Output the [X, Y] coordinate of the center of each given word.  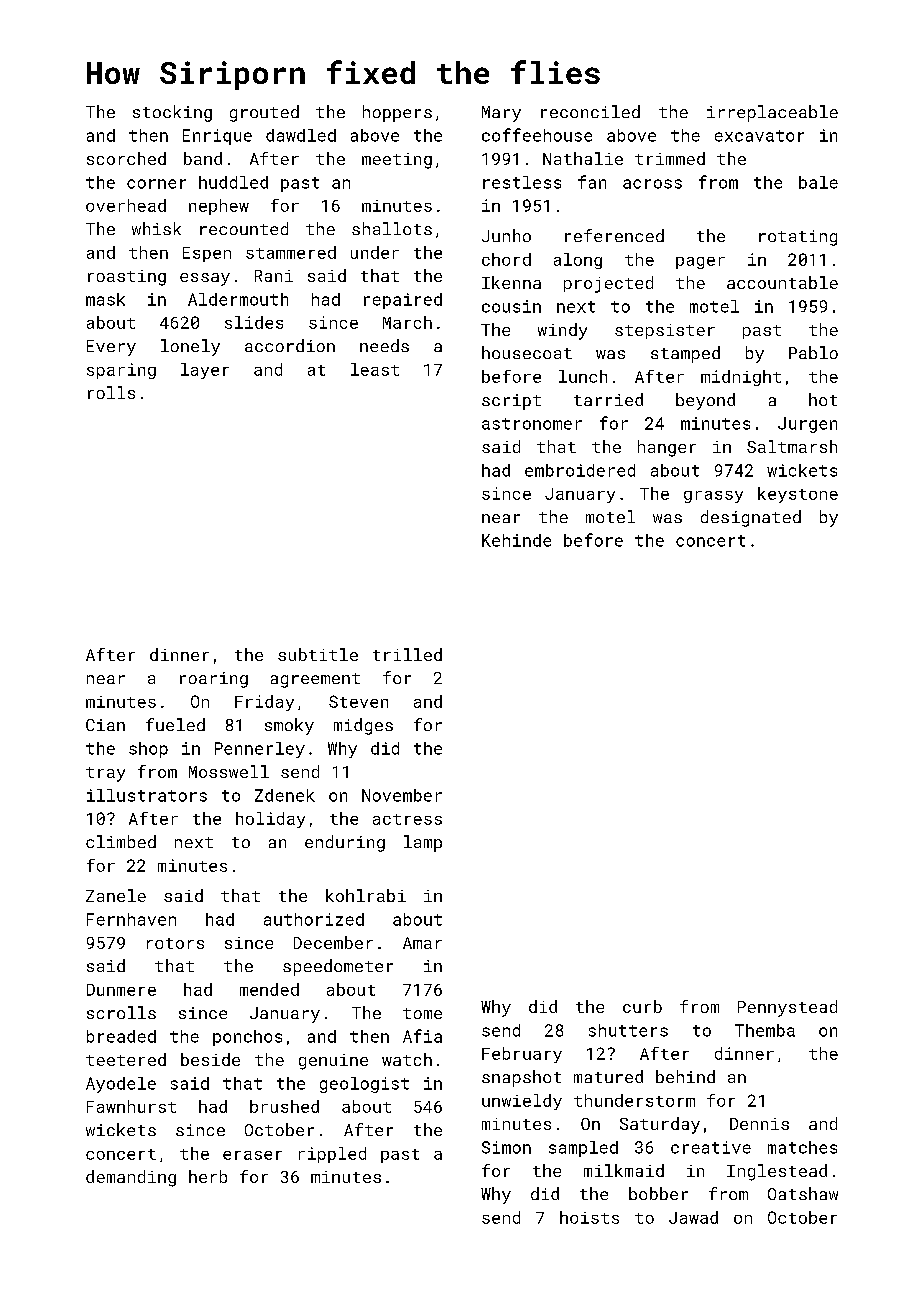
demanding [131, 1178]
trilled [407, 654]
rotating [798, 238]
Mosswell [229, 771]
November [402, 795]
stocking [172, 113]
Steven [358, 701]
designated [751, 518]
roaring [214, 680]
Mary [501, 114]
